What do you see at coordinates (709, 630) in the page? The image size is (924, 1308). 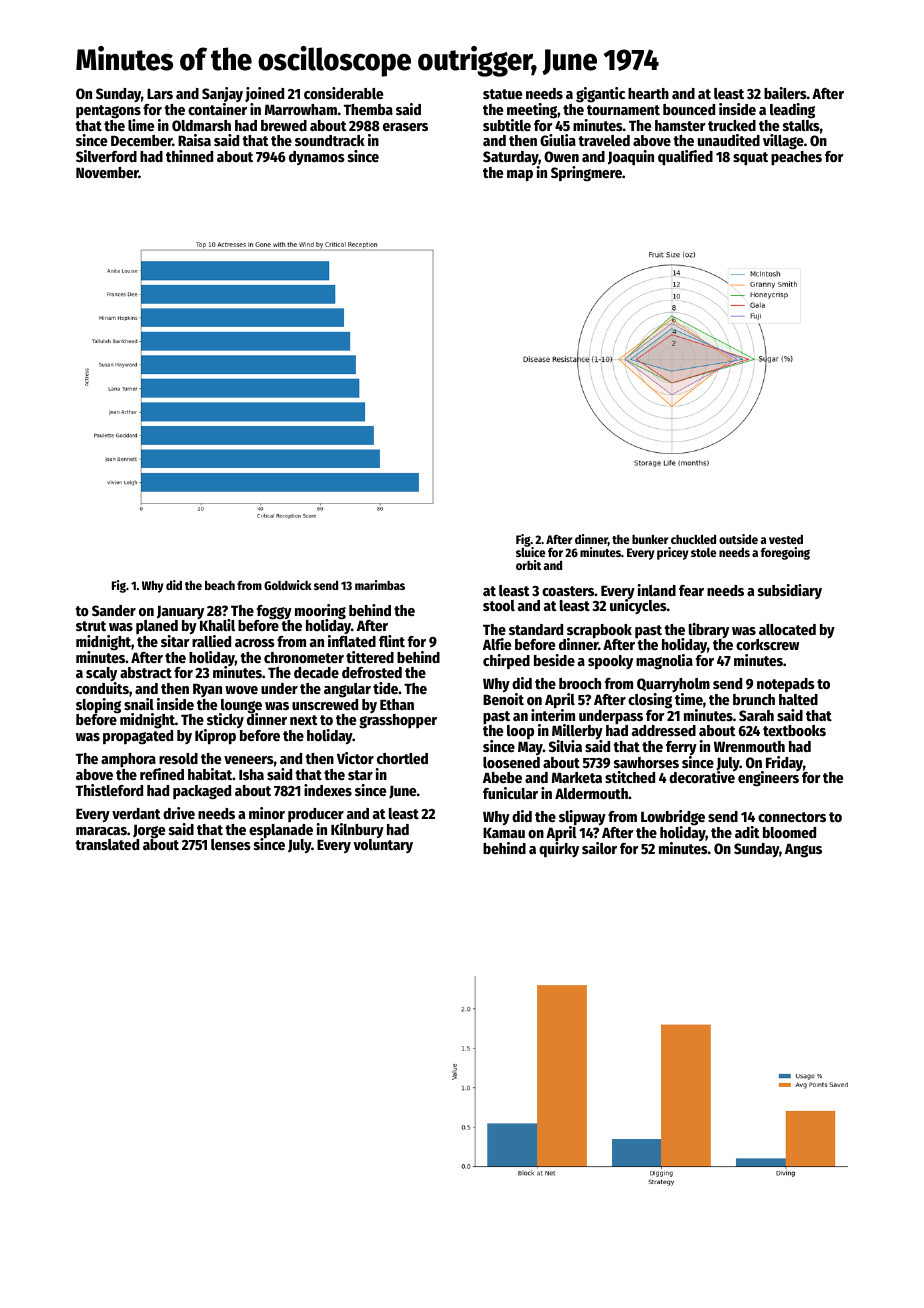 I see `library` at bounding box center [709, 630].
